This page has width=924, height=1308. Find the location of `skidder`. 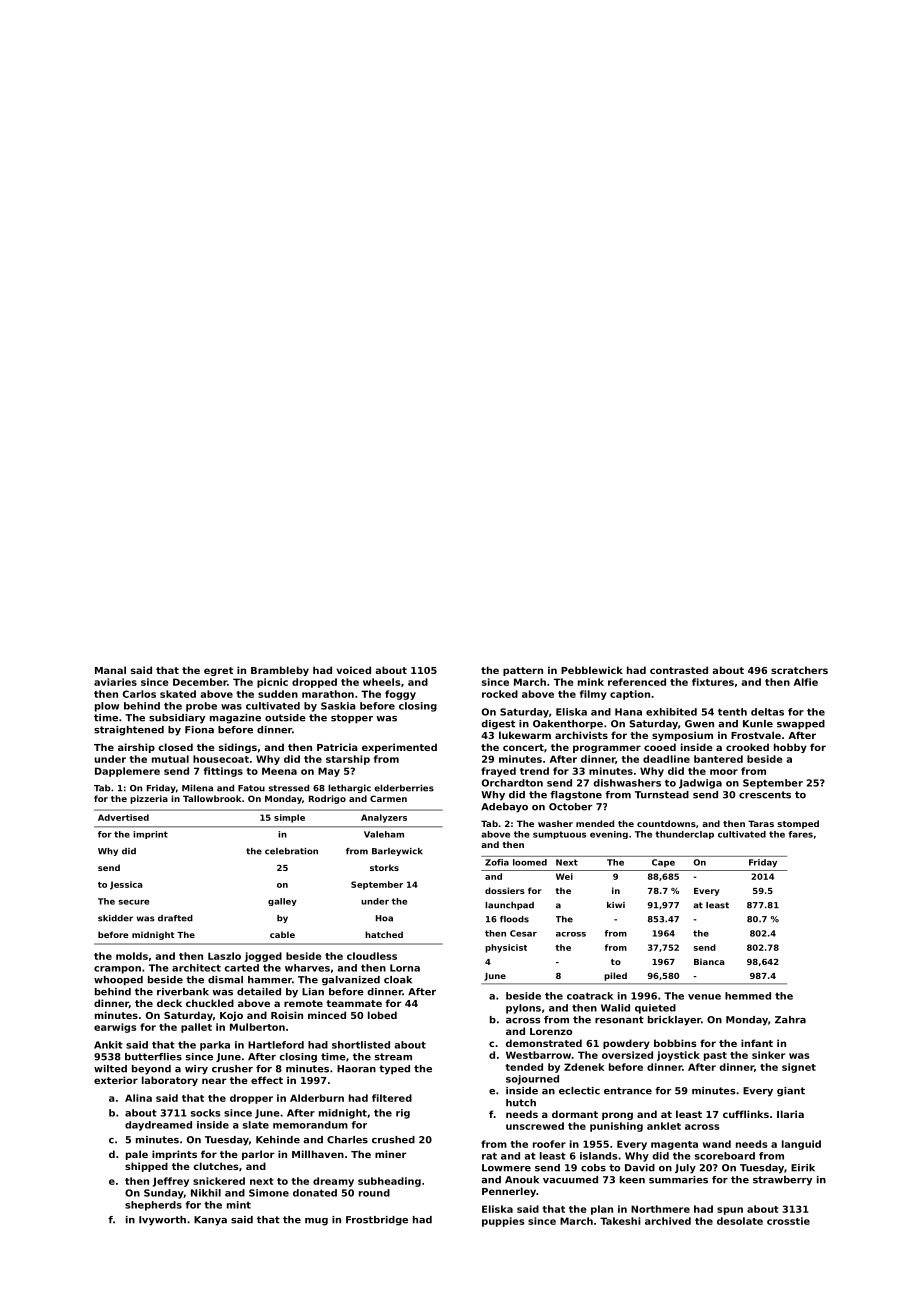

skidder is located at coordinates (115, 918).
